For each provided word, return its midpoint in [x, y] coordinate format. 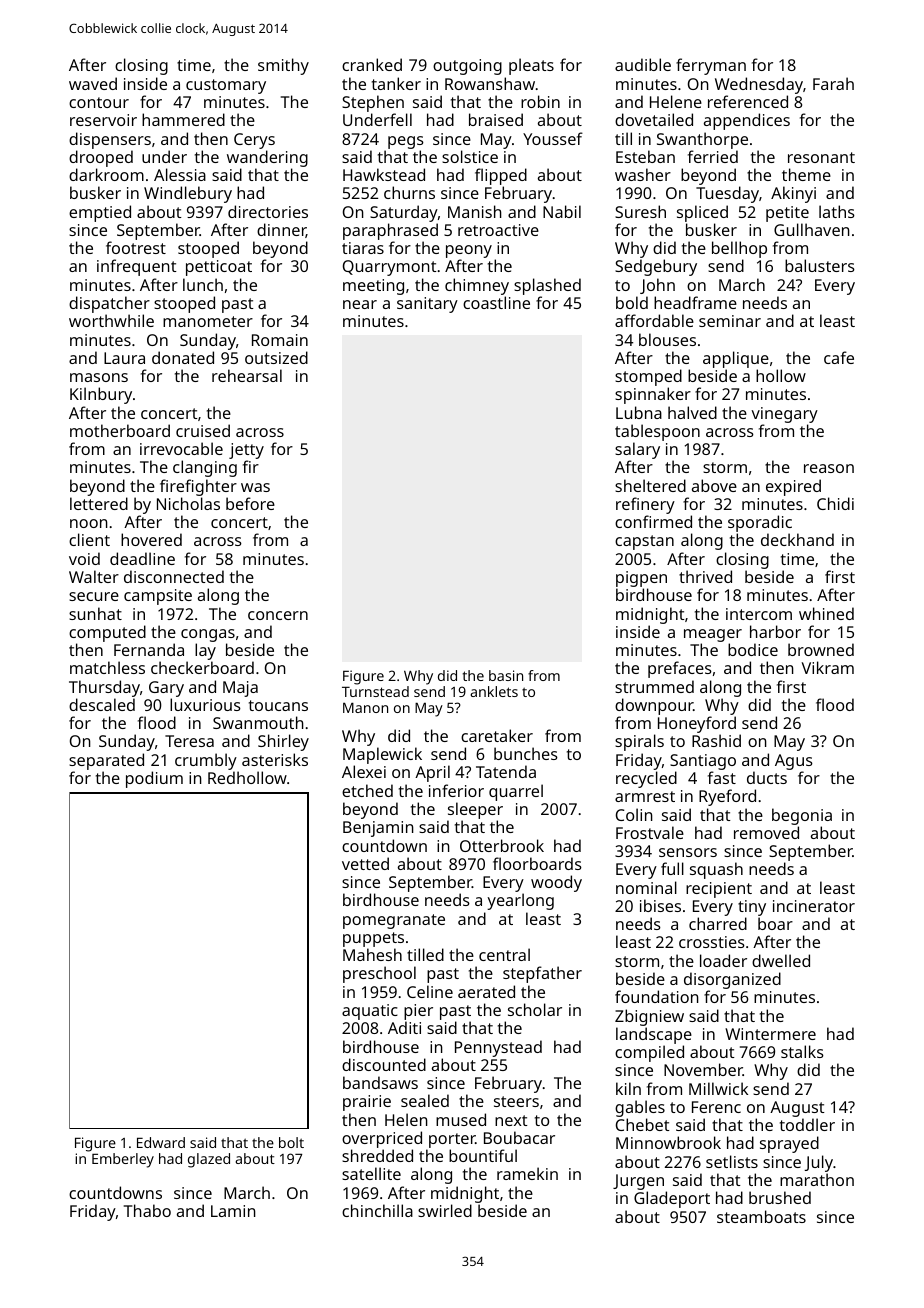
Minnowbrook [668, 1142]
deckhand [797, 539]
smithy [283, 66]
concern [278, 615]
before [250, 503]
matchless [107, 667]
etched [367, 790]
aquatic [370, 1012]
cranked [372, 64]
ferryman [711, 66]
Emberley [123, 1160]
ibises [660, 905]
